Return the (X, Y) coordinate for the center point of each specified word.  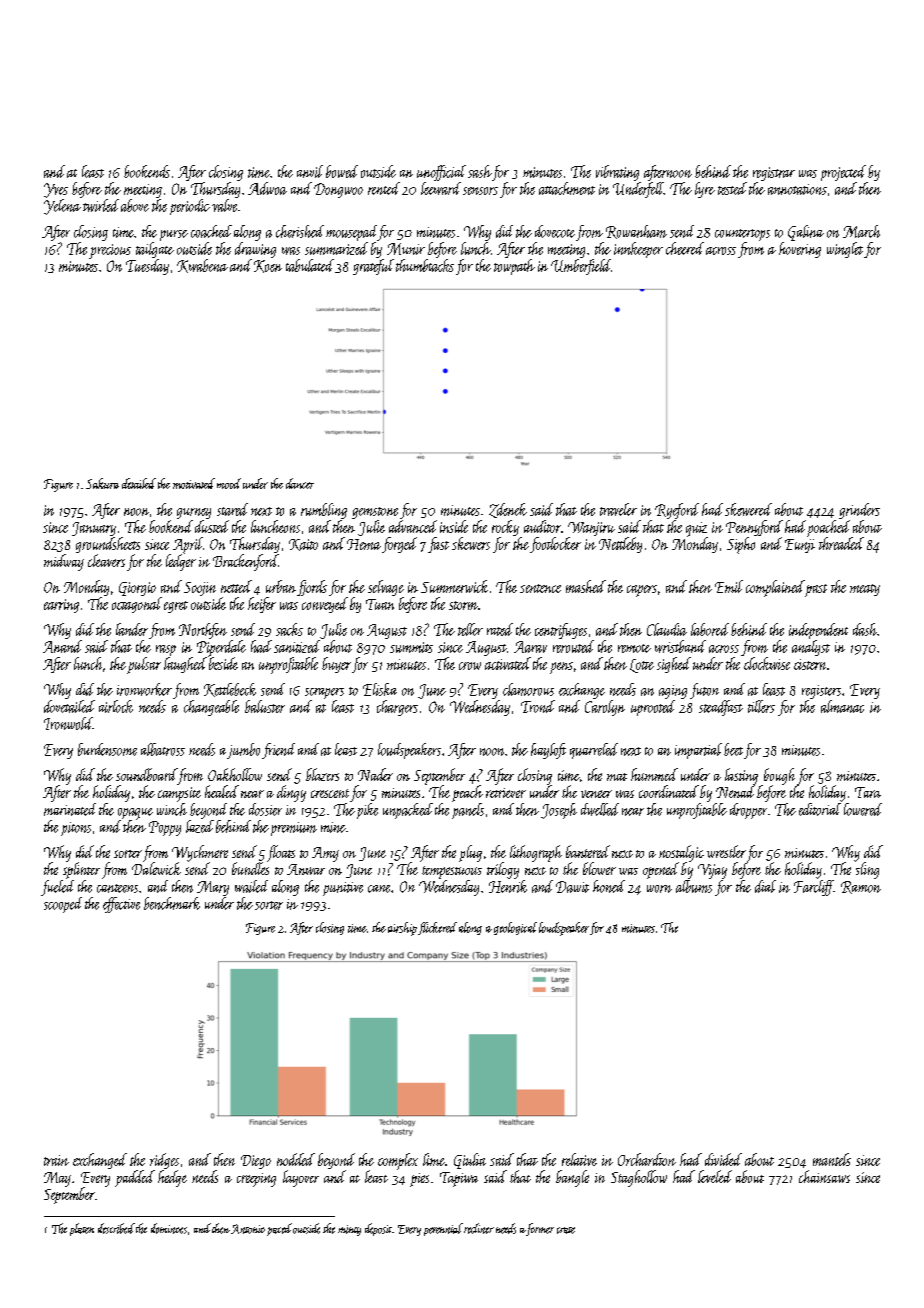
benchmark (172, 903)
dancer (300, 483)
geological (515, 928)
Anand (62, 646)
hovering (800, 250)
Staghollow (639, 1178)
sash (480, 171)
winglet (845, 250)
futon (704, 691)
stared (232, 509)
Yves (56, 190)
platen (82, 1229)
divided (723, 1159)
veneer (596, 794)
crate (566, 1230)
